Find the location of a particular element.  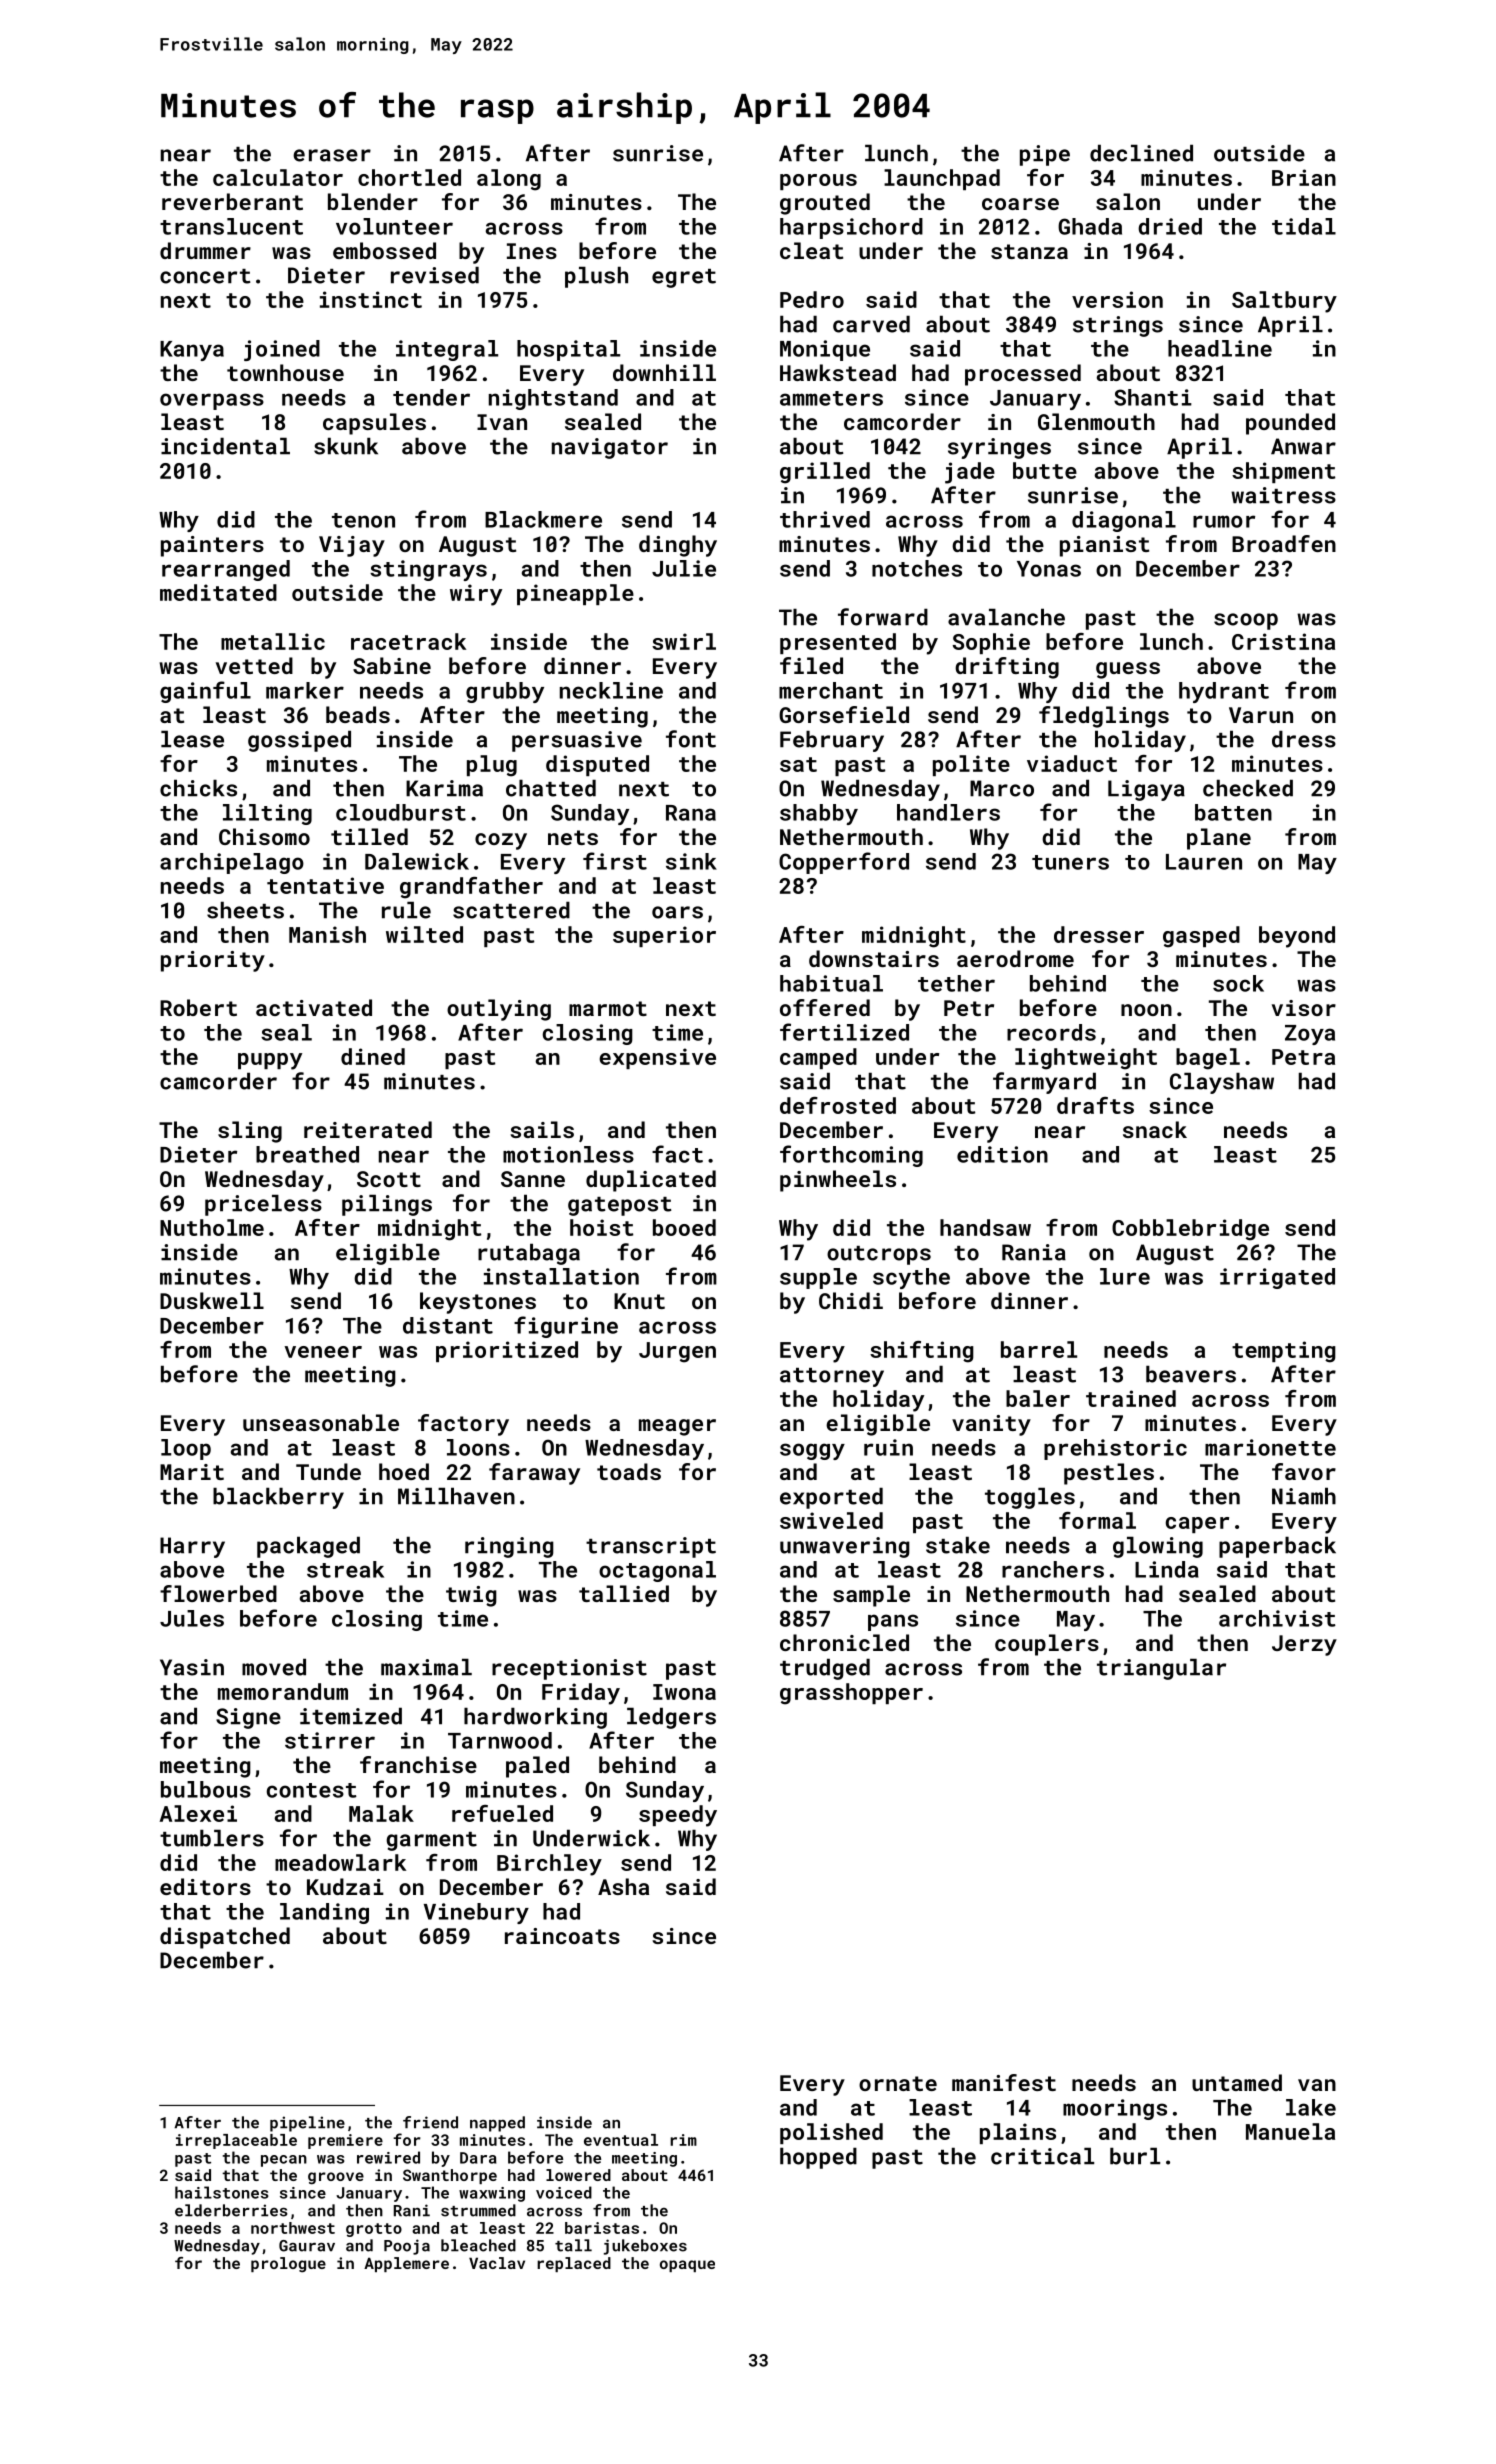

opaque is located at coordinates (687, 2266).
